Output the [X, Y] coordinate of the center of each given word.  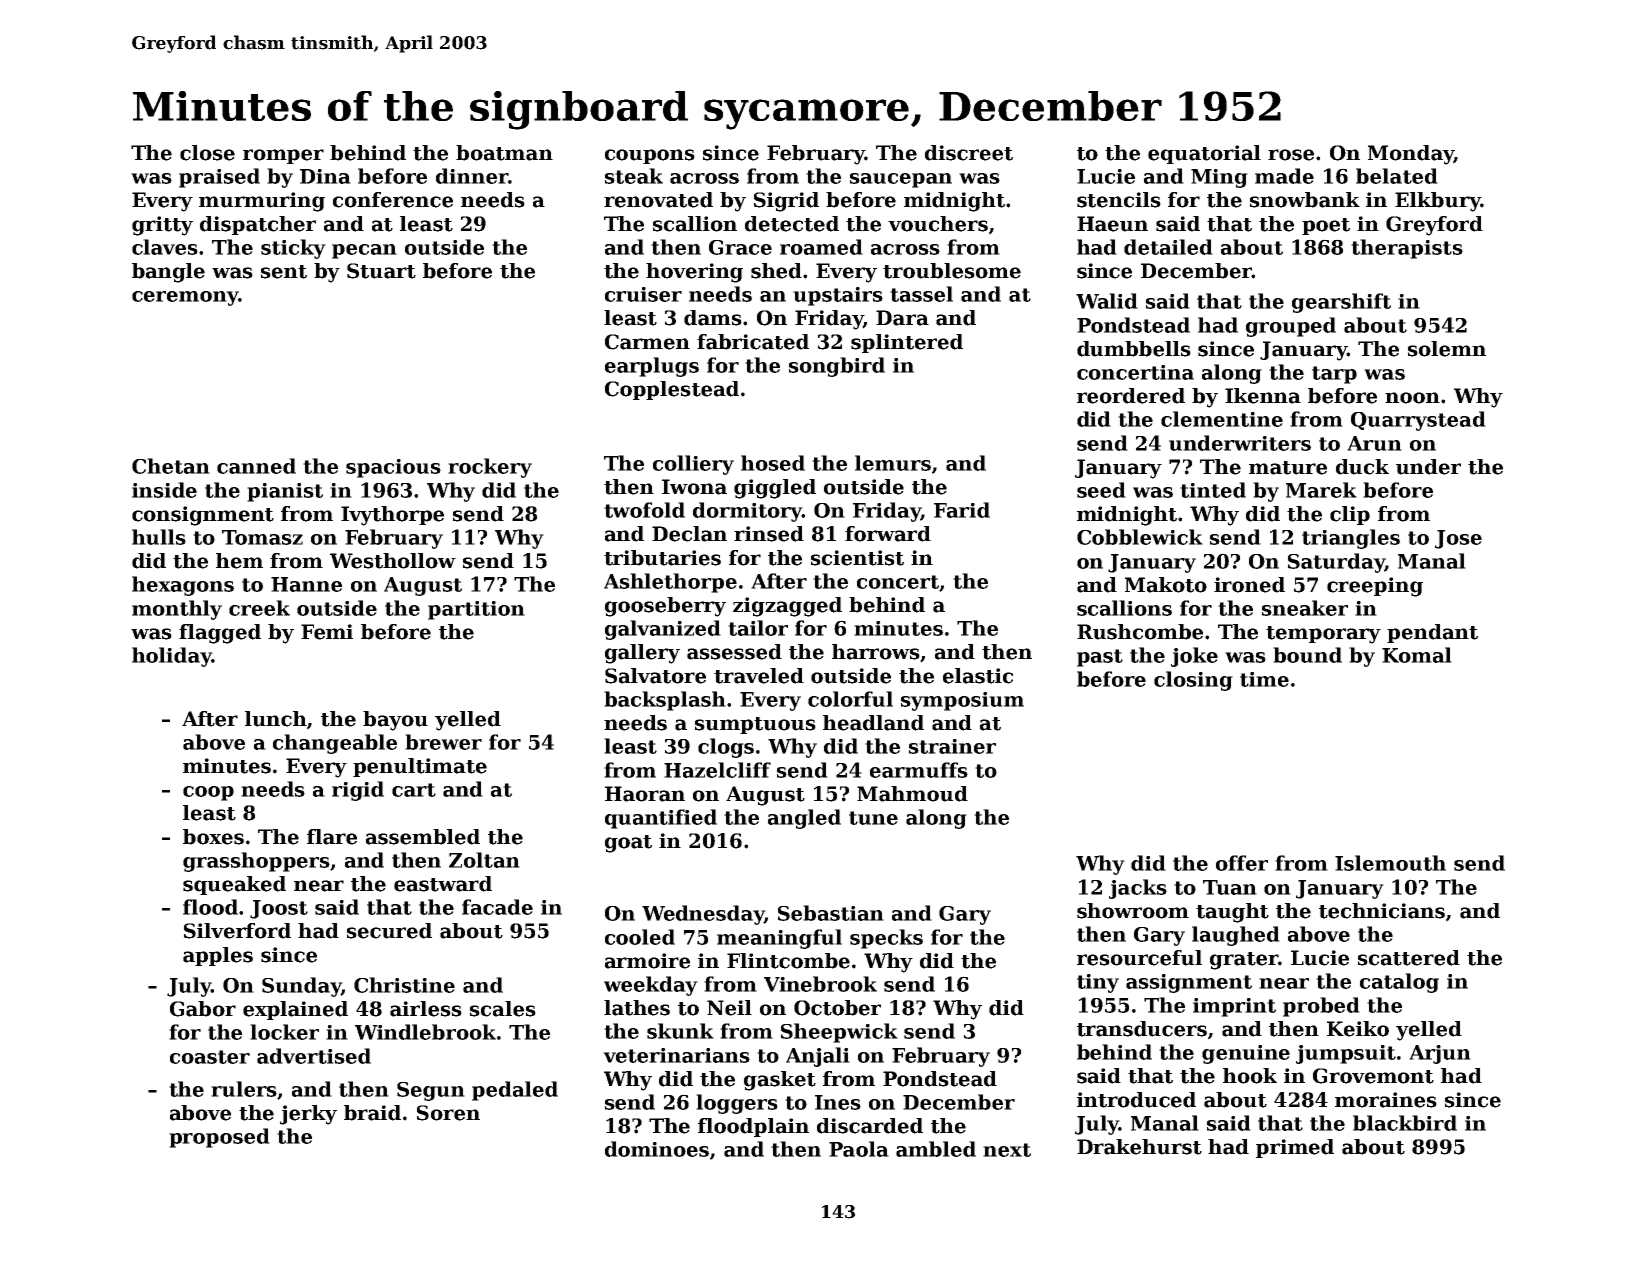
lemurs [893, 463]
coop [208, 793]
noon [1412, 398]
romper [283, 156]
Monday [1411, 155]
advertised [314, 1056]
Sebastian [831, 913]
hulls [159, 537]
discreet [969, 153]
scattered [1409, 958]
